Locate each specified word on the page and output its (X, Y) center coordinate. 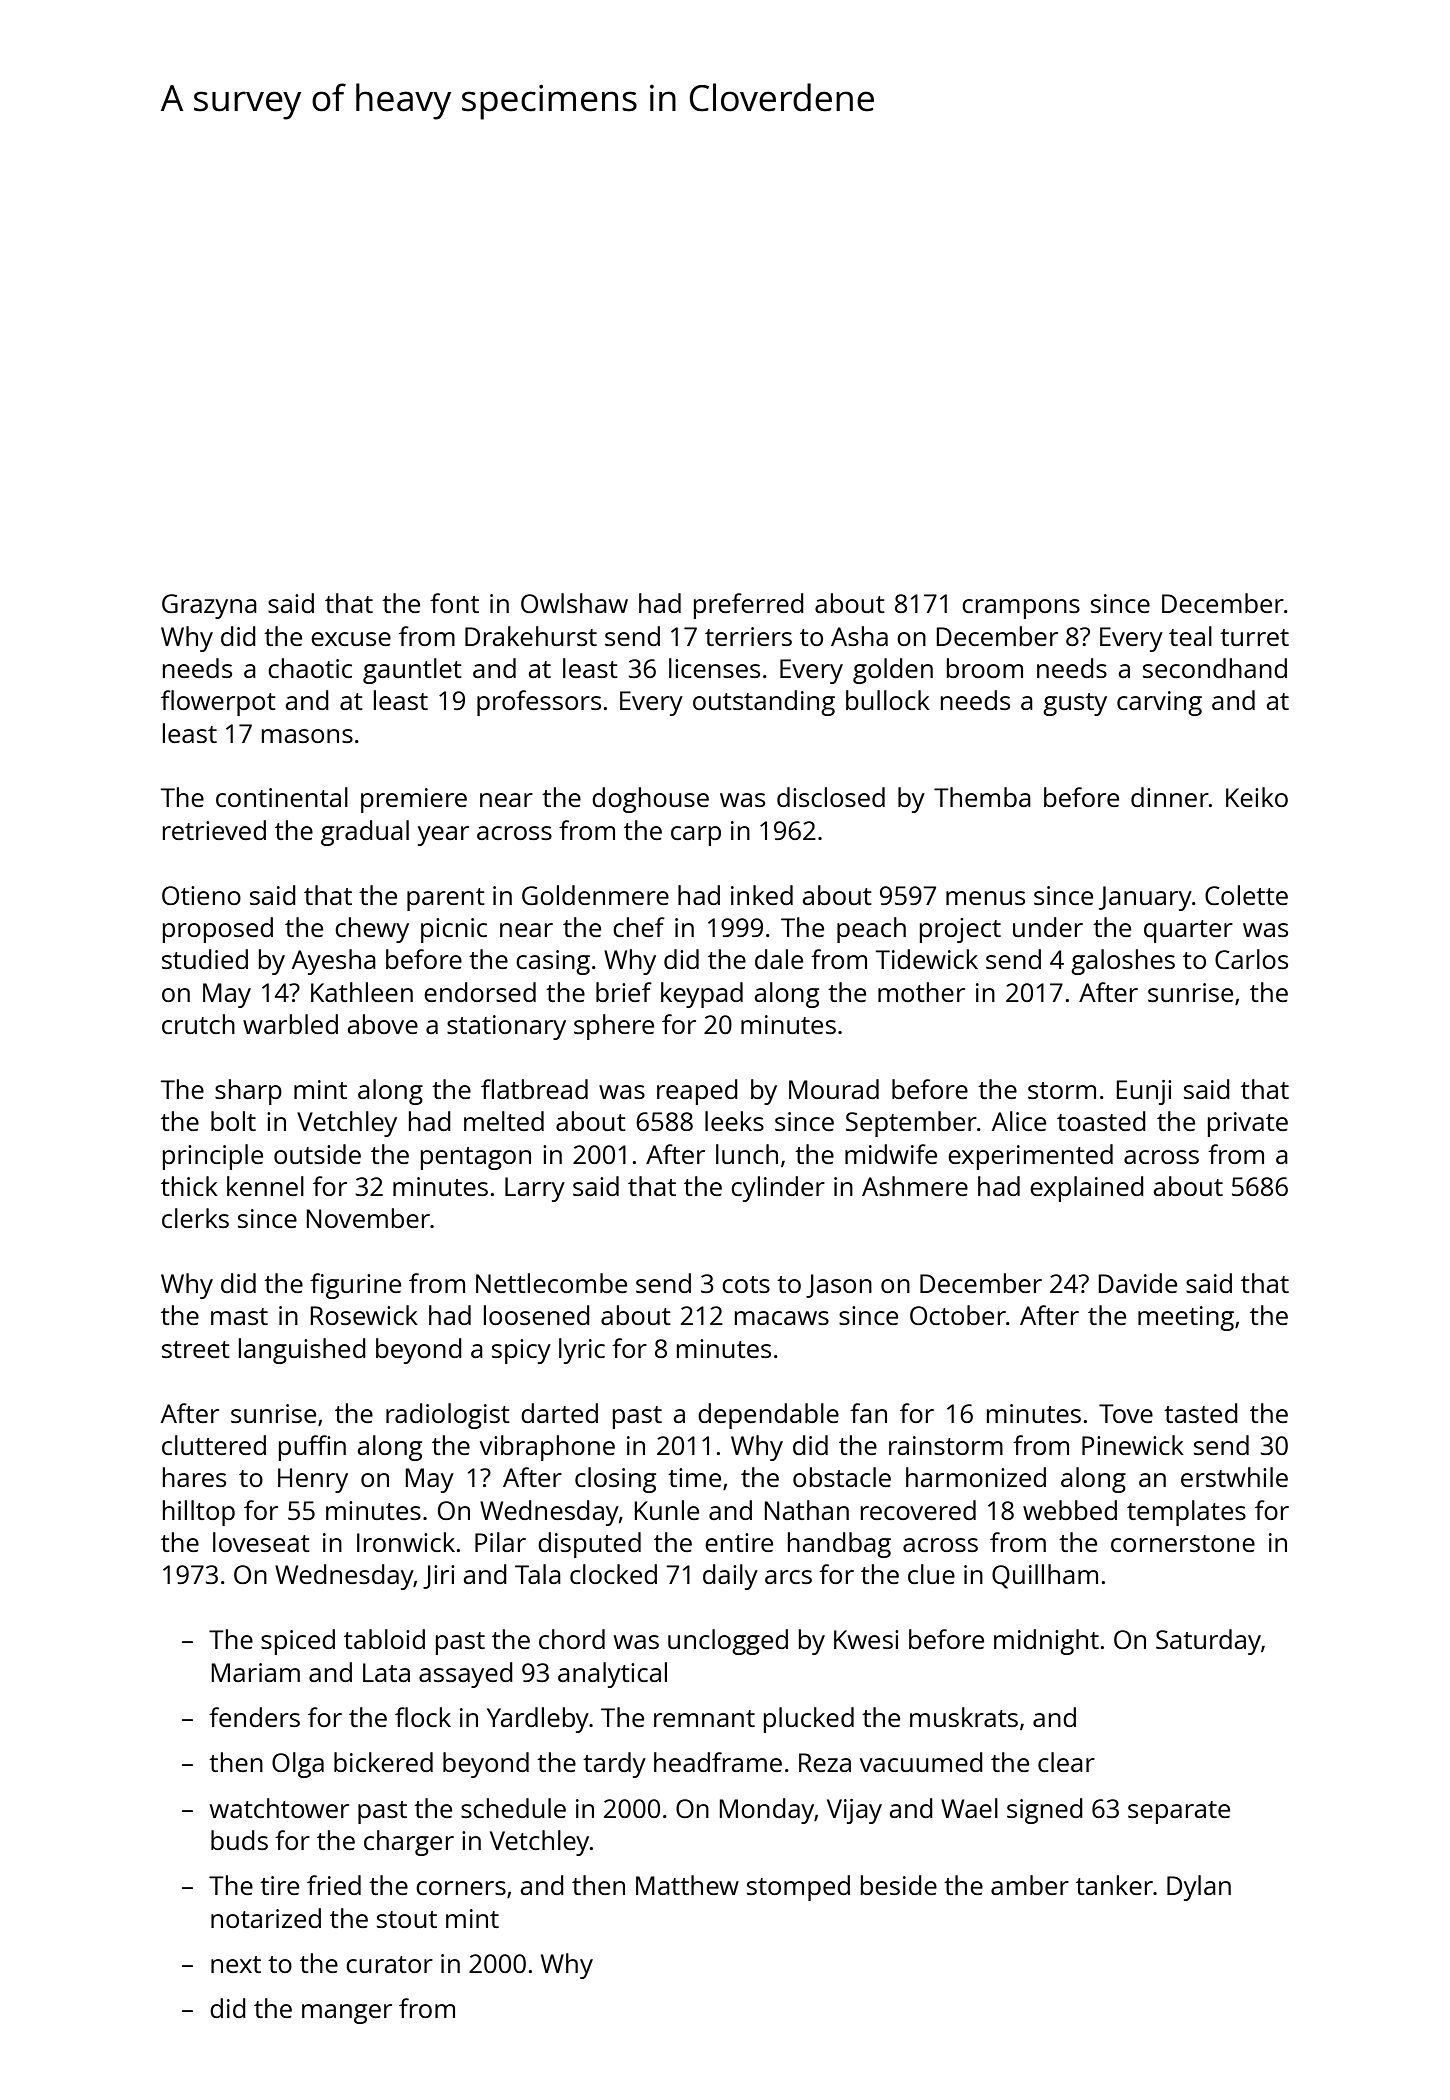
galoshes (1123, 962)
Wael (969, 1808)
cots (746, 1284)
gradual (365, 833)
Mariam (255, 1672)
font (454, 603)
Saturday (1208, 1642)
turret (1254, 637)
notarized (266, 1918)
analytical (612, 1675)
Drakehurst (531, 636)
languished (302, 1351)
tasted (1201, 1413)
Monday (767, 1811)
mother (921, 992)
